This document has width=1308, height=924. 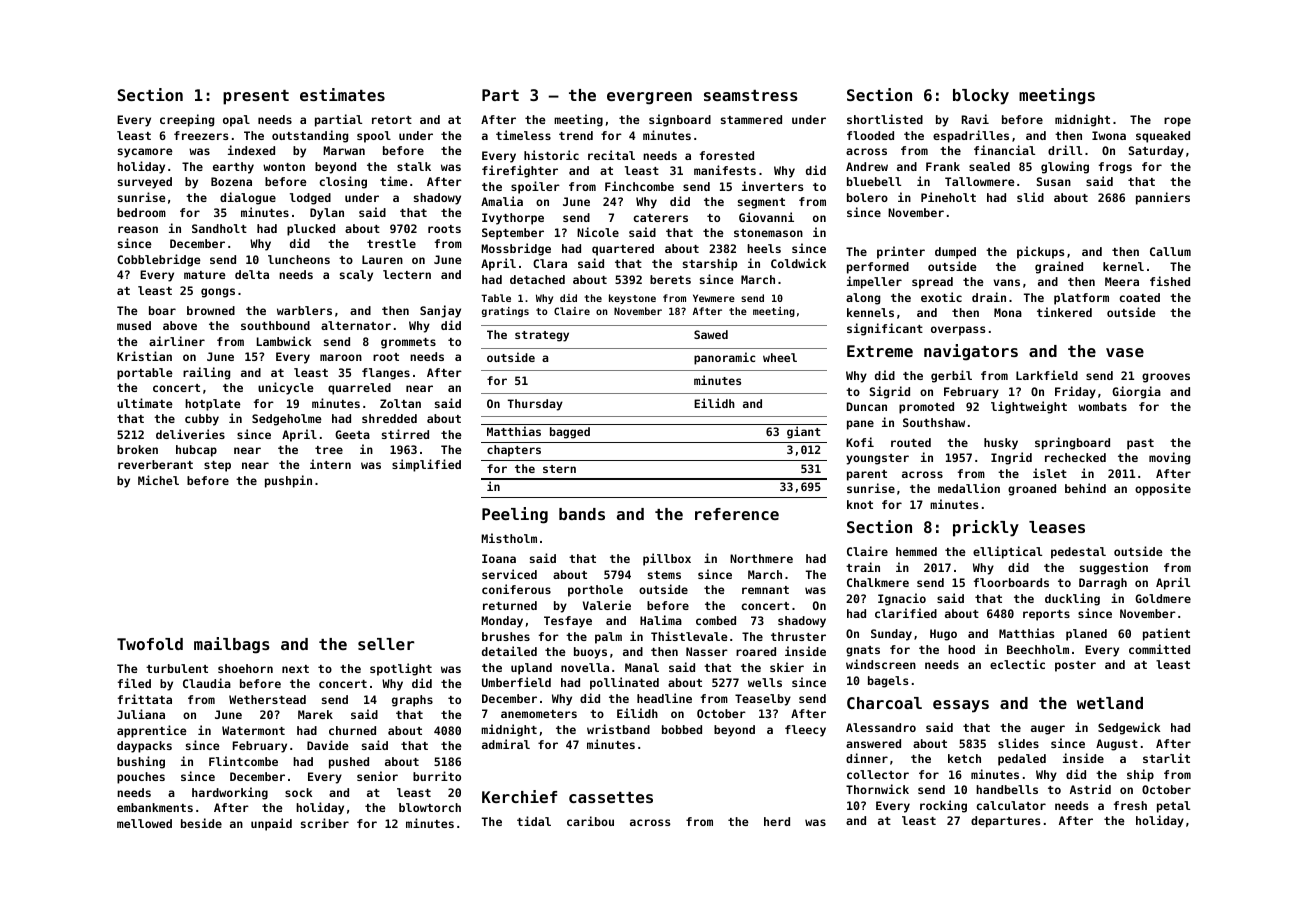 I want to click on Sandholt, so click(x=219, y=228).
